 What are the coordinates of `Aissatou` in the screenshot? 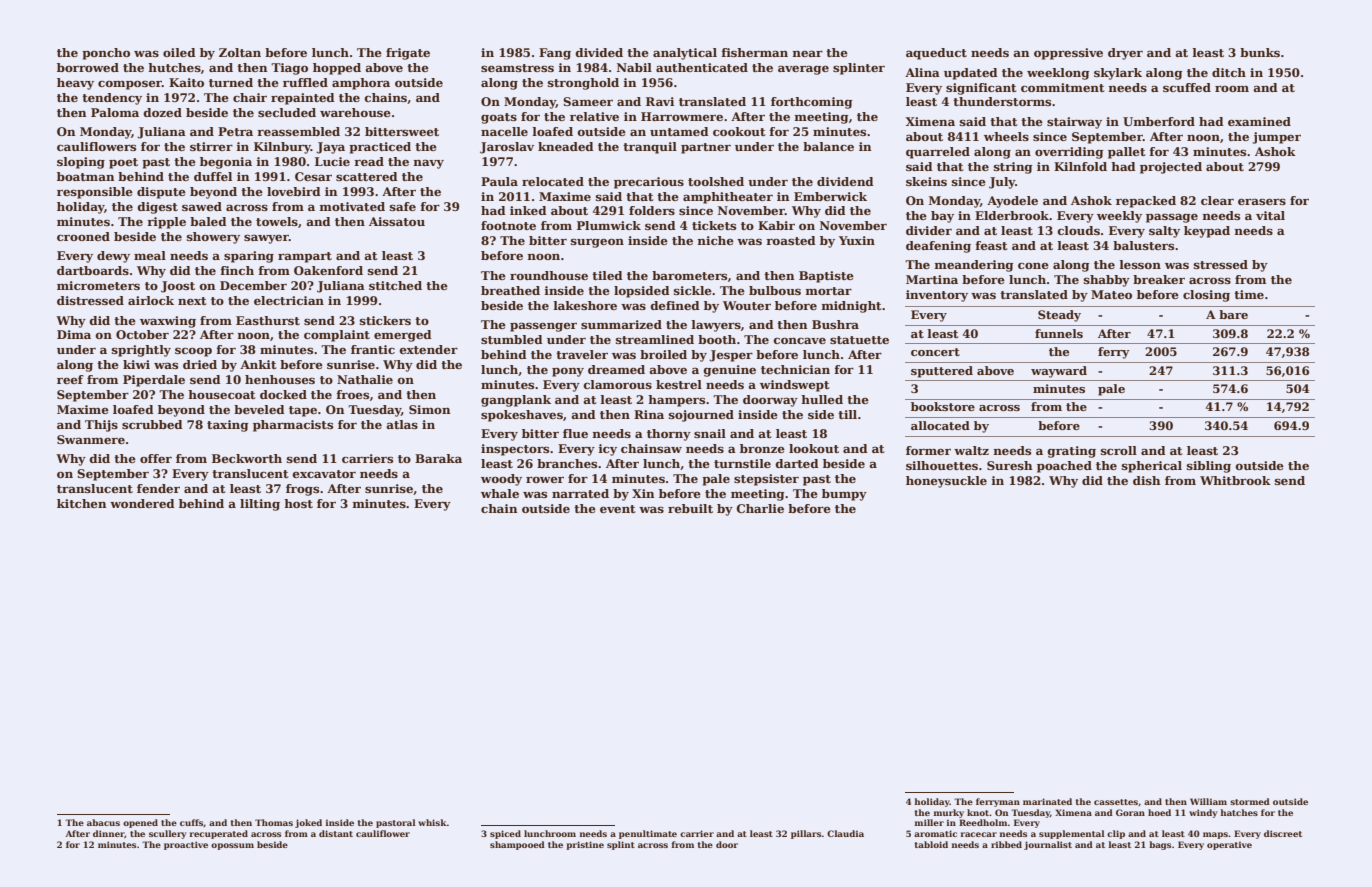 It's located at (397, 221).
